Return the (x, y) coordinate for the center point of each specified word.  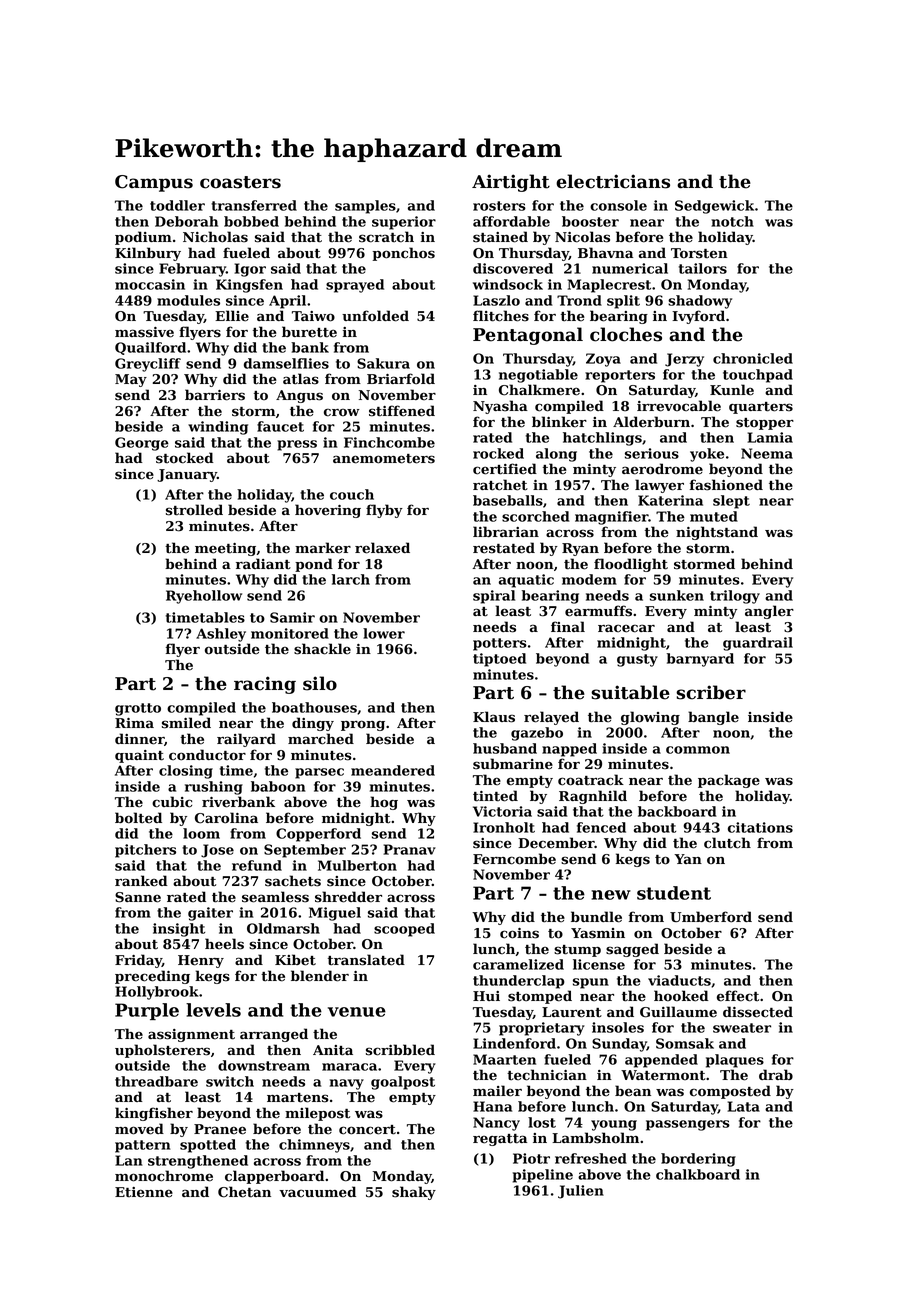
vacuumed (317, 1192)
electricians (613, 181)
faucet (280, 426)
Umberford (711, 917)
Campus (154, 183)
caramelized (518, 964)
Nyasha (500, 407)
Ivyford (698, 317)
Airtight (511, 183)
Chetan (244, 1192)
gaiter (210, 914)
